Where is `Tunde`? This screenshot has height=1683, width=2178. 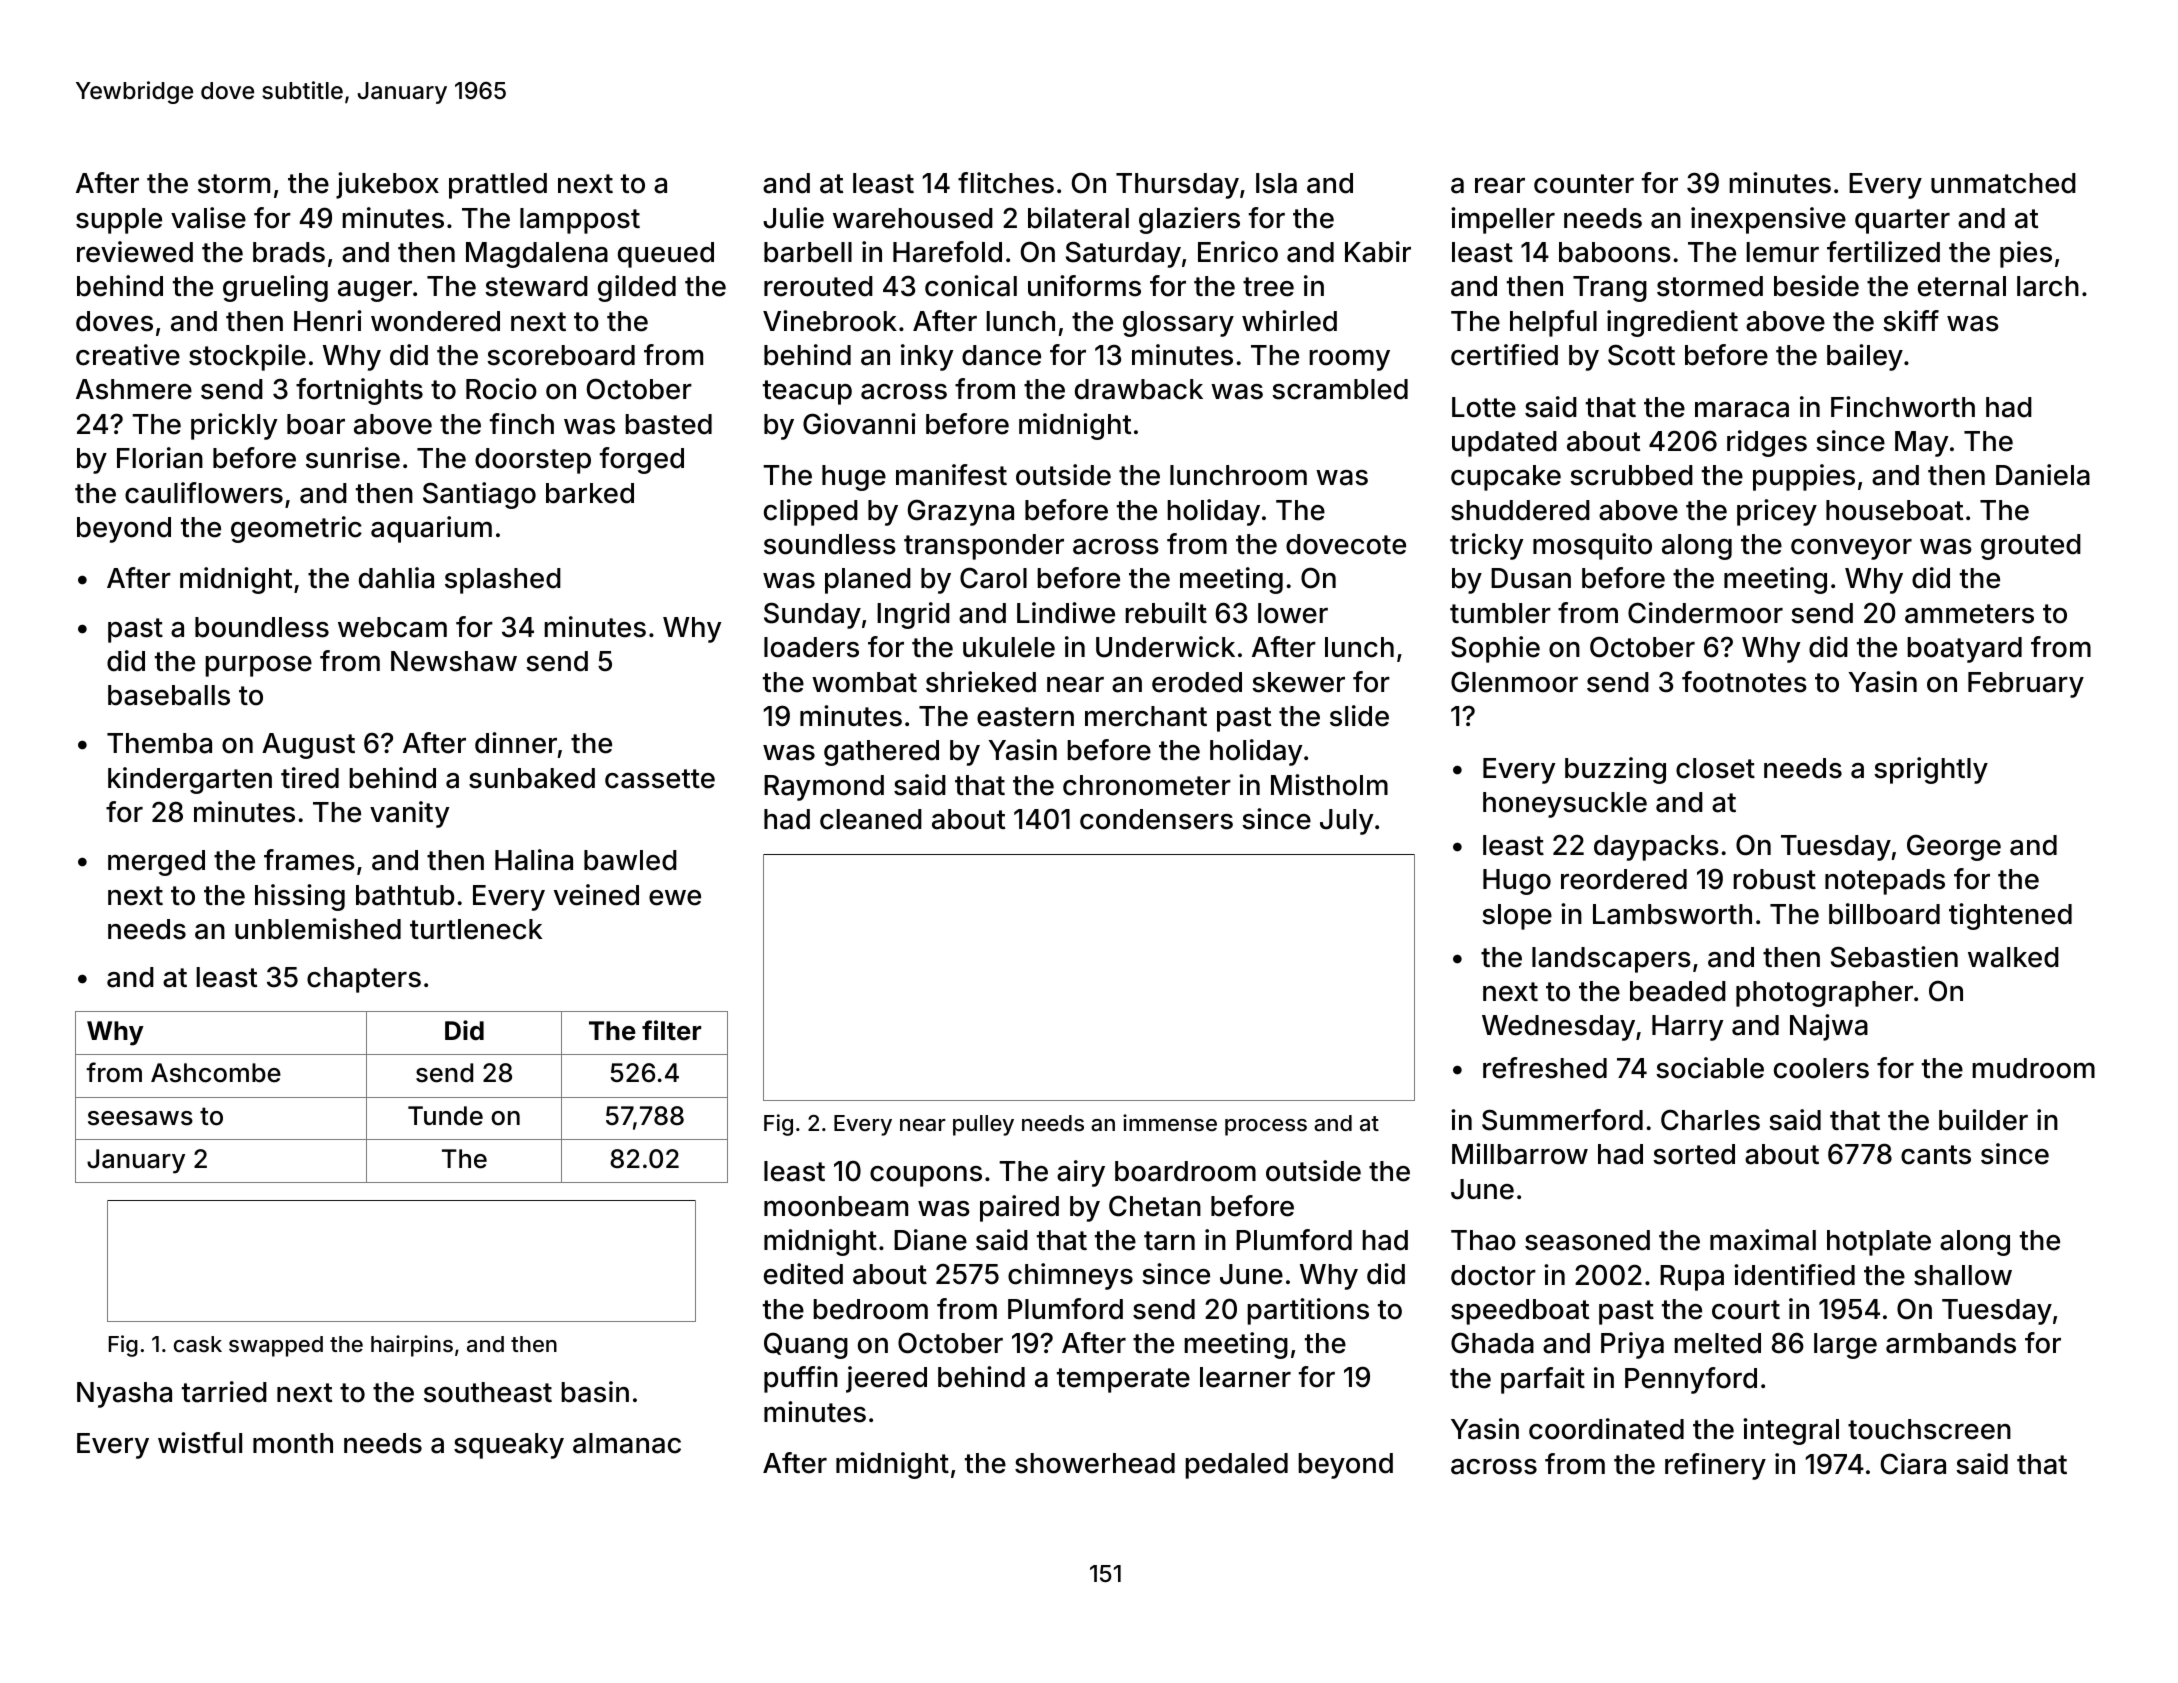 Tunde is located at coordinates (445, 1116).
